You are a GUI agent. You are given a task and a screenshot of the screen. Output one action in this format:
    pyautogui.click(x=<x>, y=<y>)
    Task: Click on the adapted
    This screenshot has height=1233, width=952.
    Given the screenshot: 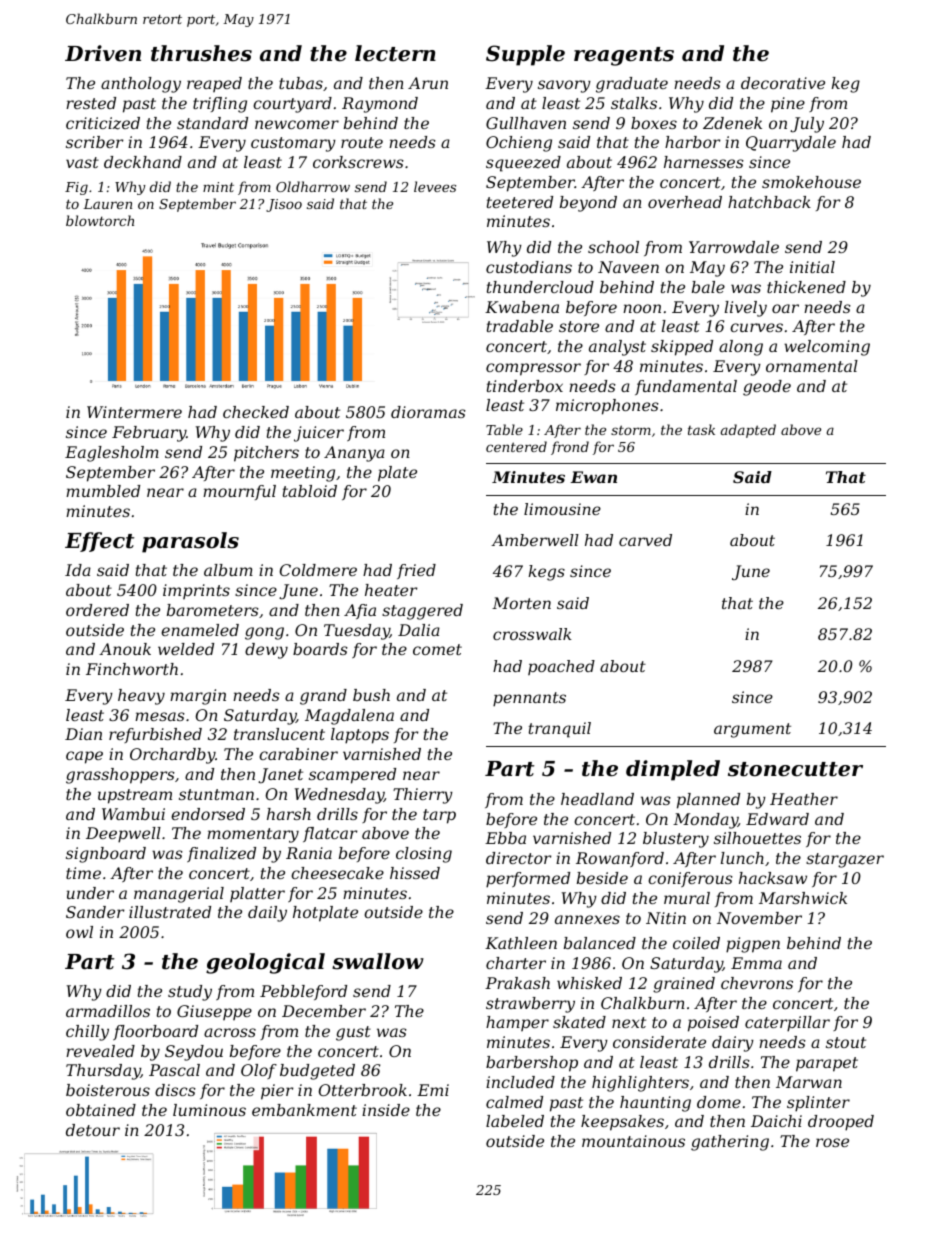 What is the action you would take?
    pyautogui.click(x=748, y=431)
